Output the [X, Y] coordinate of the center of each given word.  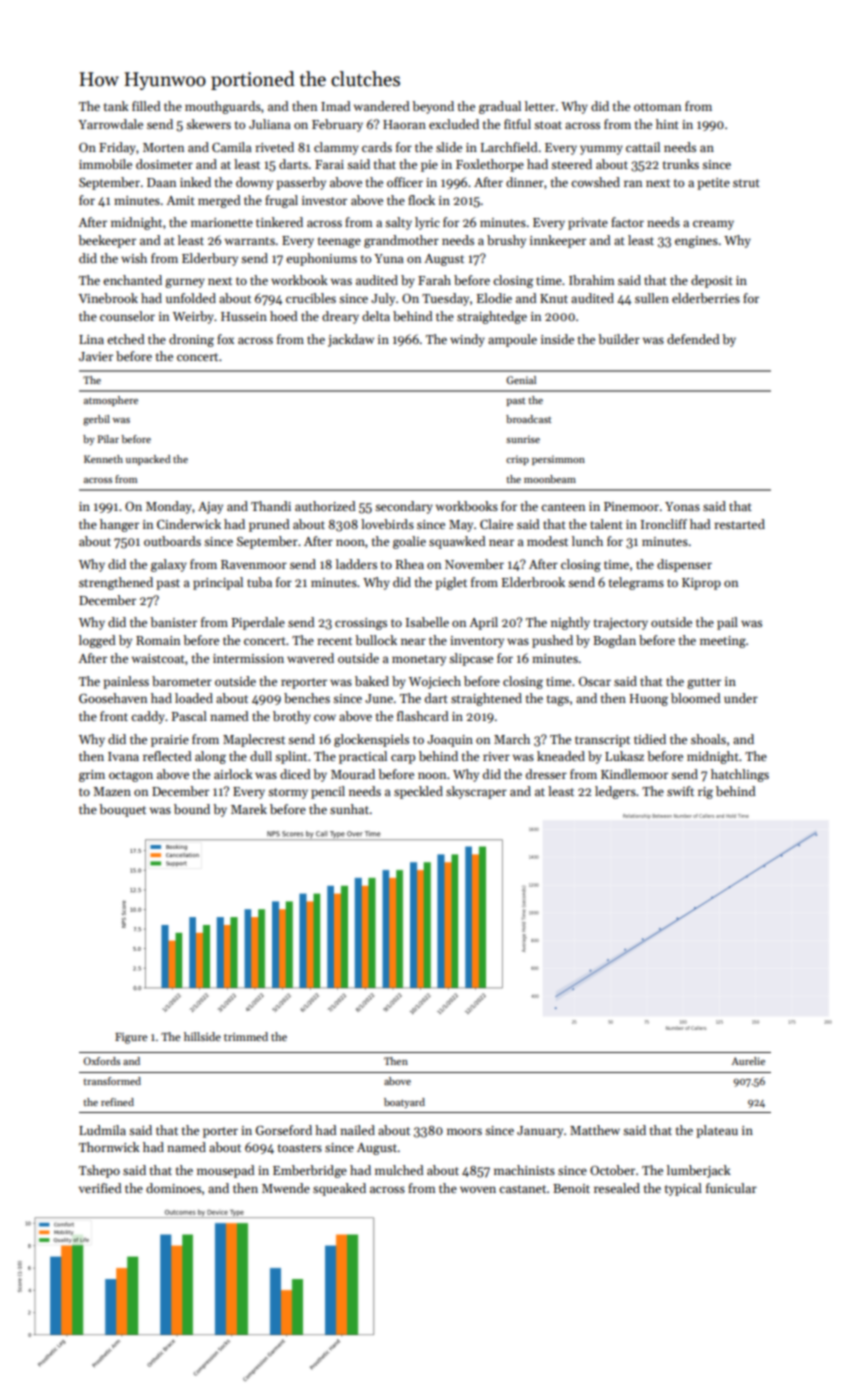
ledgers [615, 792]
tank [116, 106]
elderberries [706, 298]
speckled [418, 792]
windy [467, 340]
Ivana [123, 756]
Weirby [193, 317]
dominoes [173, 1188]
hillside [202, 1036]
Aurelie [748, 1061]
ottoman [657, 107]
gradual [500, 107]
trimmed [246, 1036]
